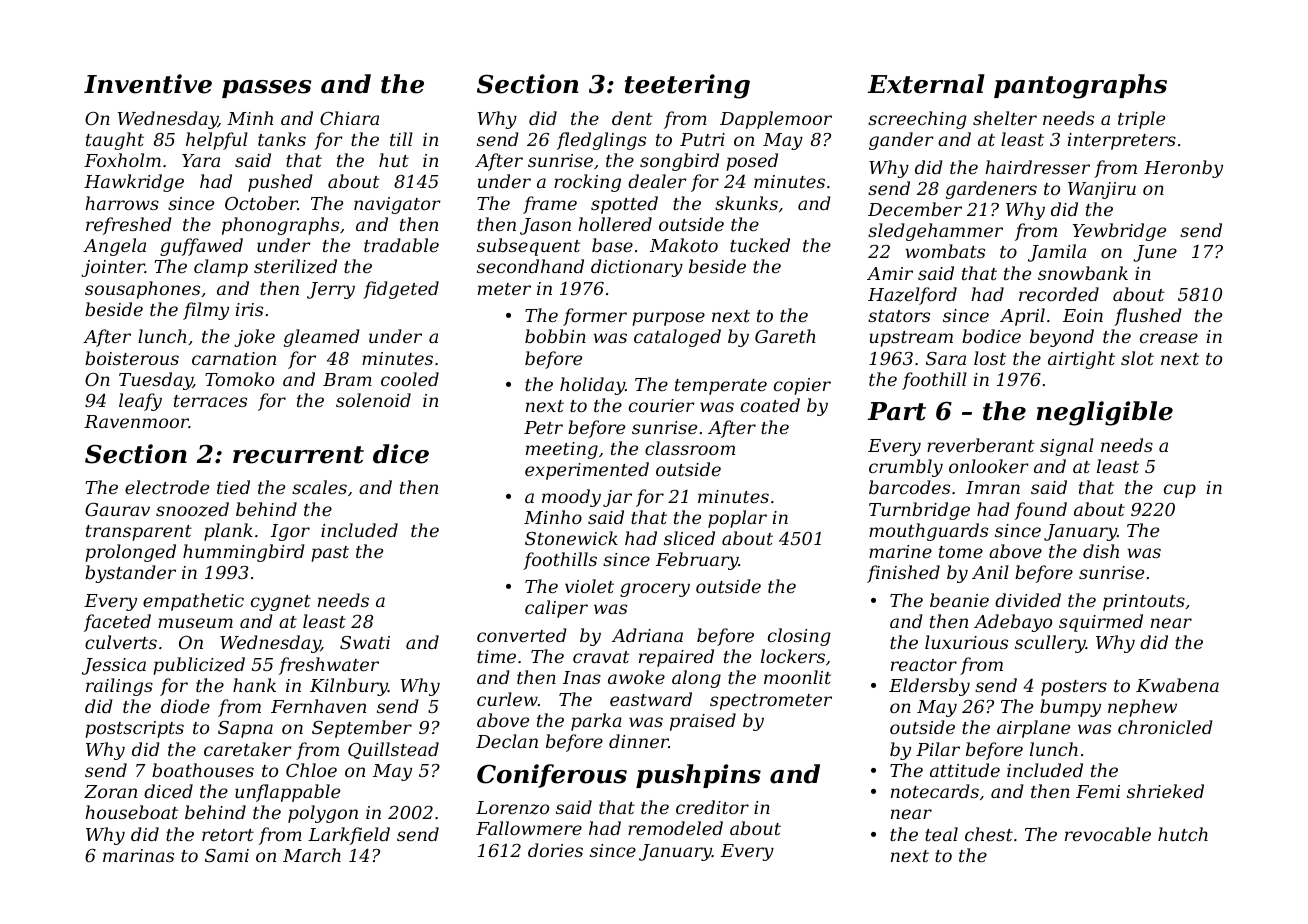  What do you see at coordinates (1041, 511) in the screenshot?
I see `found` at bounding box center [1041, 511].
